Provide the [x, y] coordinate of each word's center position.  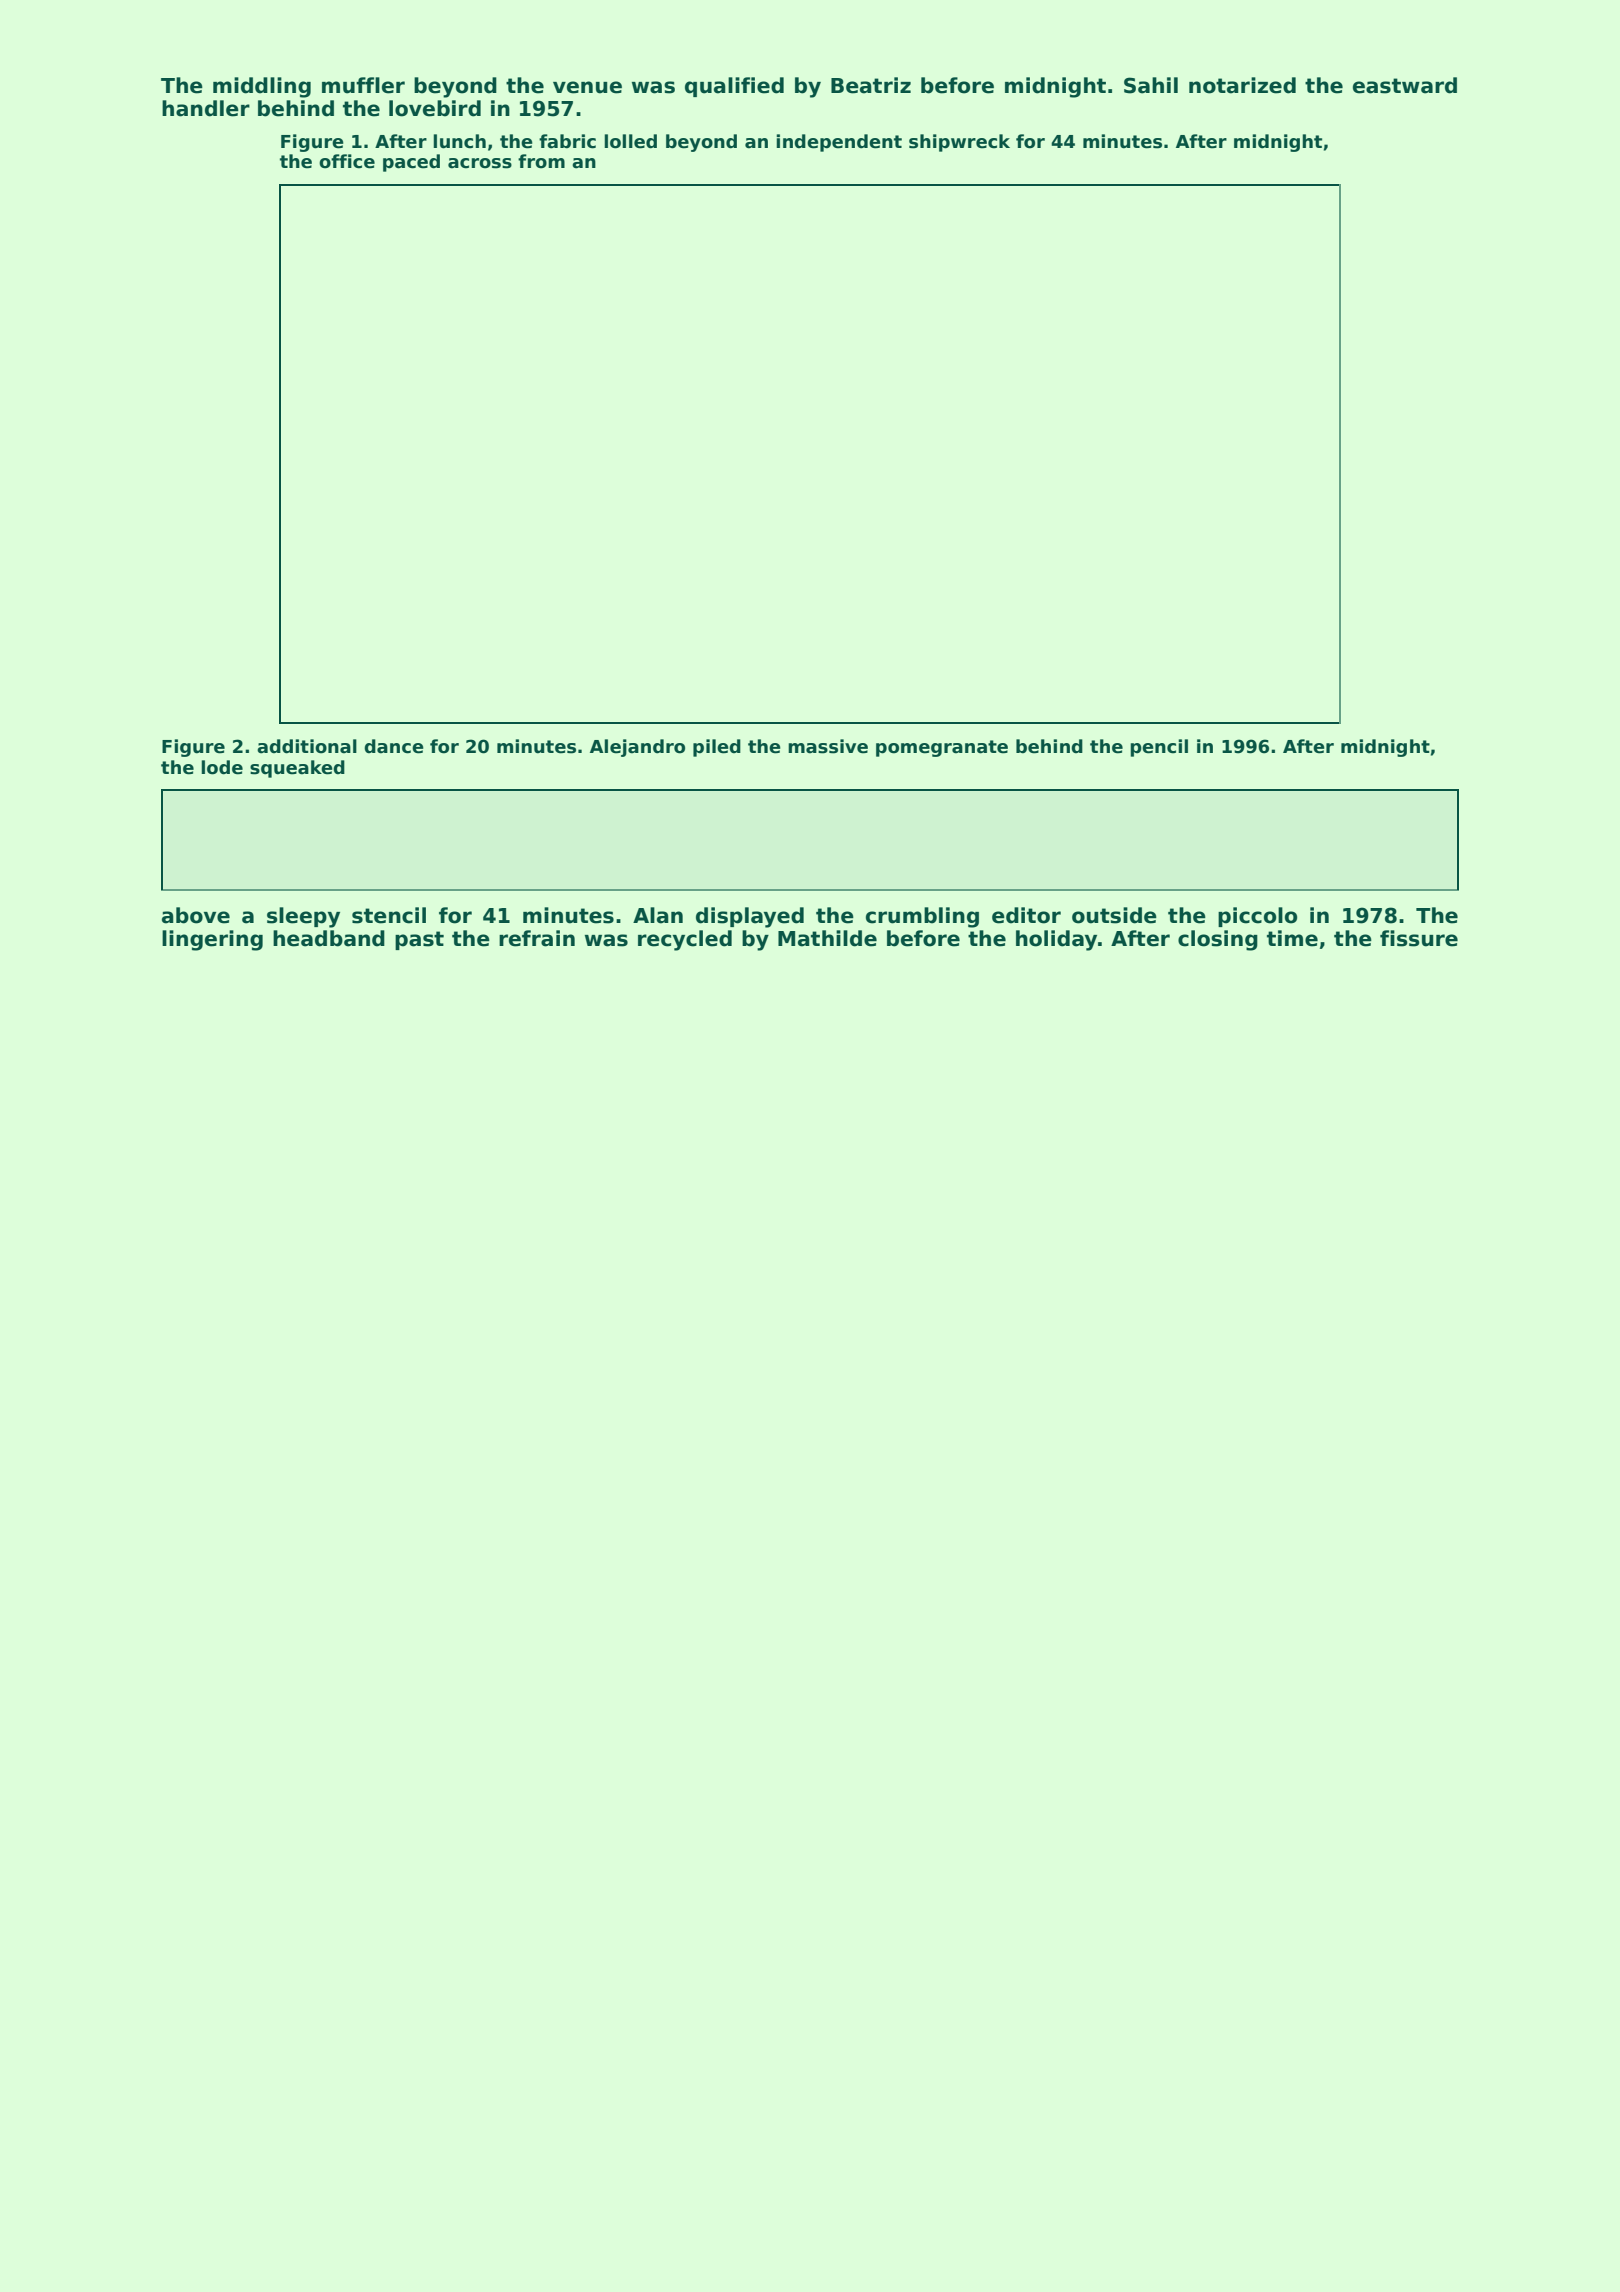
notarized [1242, 85]
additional [307, 746]
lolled [630, 141]
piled [717, 748]
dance [394, 746]
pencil [1159, 748]
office [347, 161]
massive [828, 746]
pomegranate [942, 748]
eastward [1405, 85]
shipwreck [959, 143]
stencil [389, 915]
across [480, 163]
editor [1026, 915]
